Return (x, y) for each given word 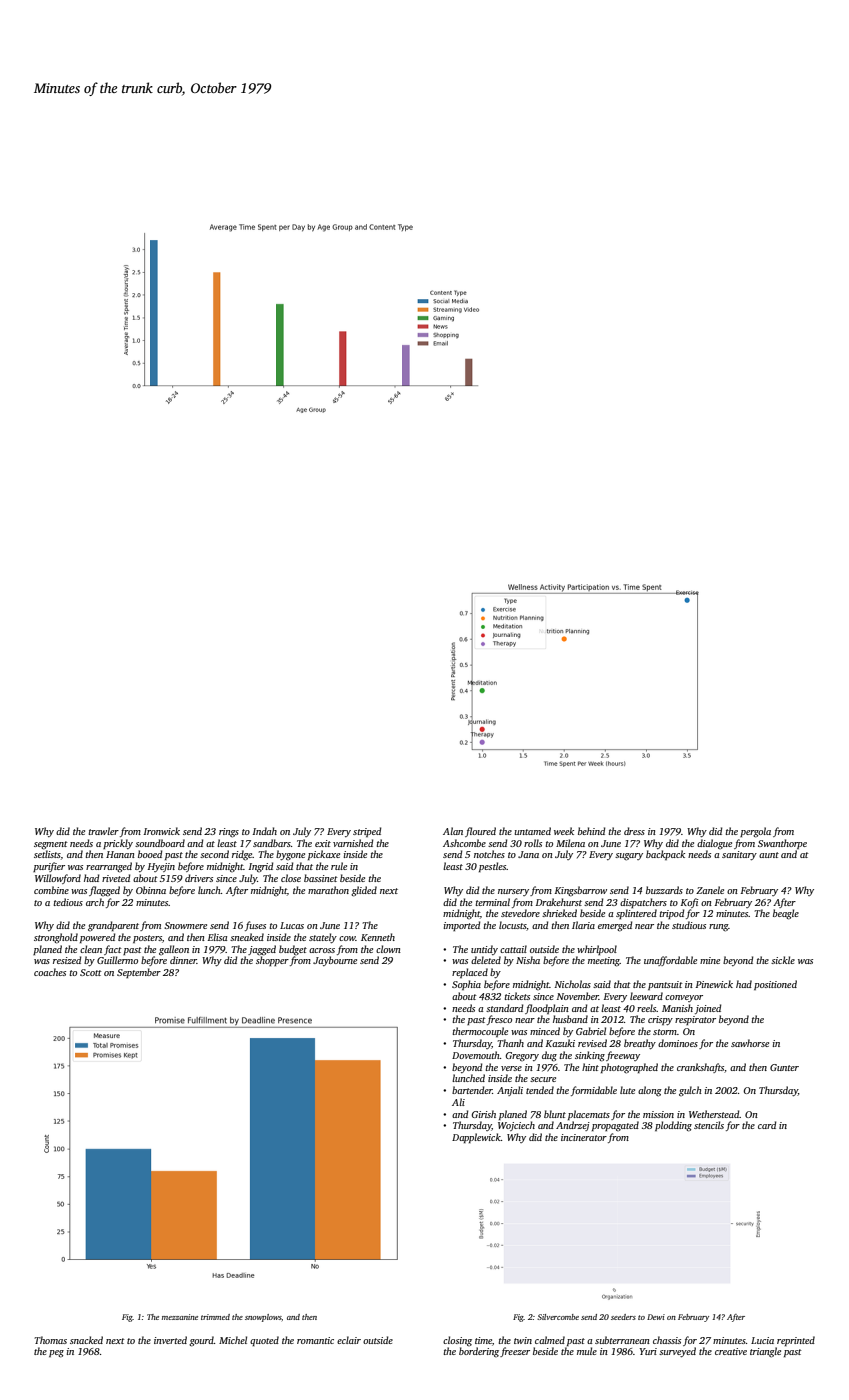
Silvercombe (558, 1317)
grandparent (113, 926)
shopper (272, 961)
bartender (472, 1090)
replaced (470, 973)
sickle (783, 960)
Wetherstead (714, 1114)
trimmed (215, 1317)
